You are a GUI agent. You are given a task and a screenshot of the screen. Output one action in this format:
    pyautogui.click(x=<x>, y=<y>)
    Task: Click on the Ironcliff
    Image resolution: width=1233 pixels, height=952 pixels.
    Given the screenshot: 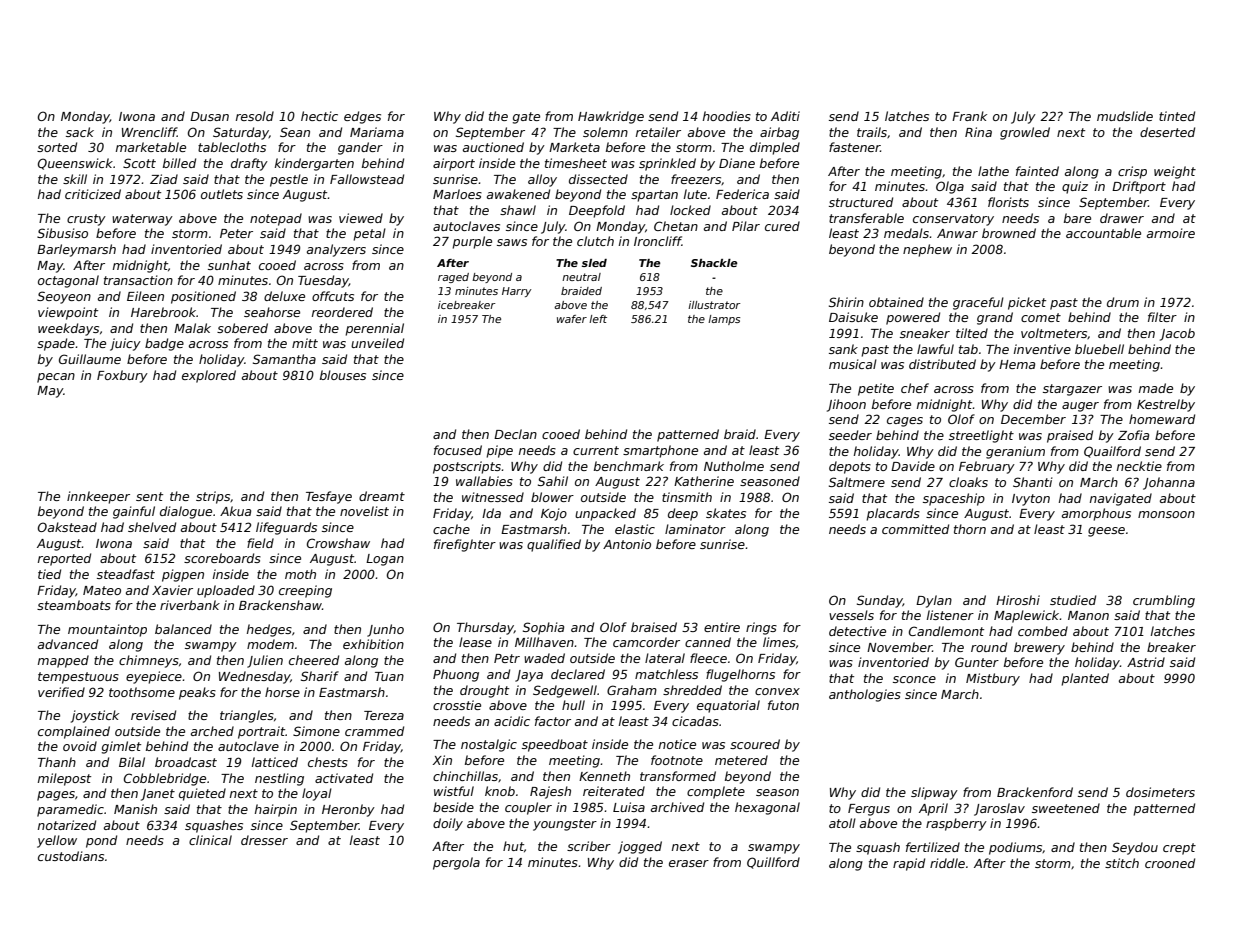 What is the action you would take?
    pyautogui.click(x=658, y=241)
